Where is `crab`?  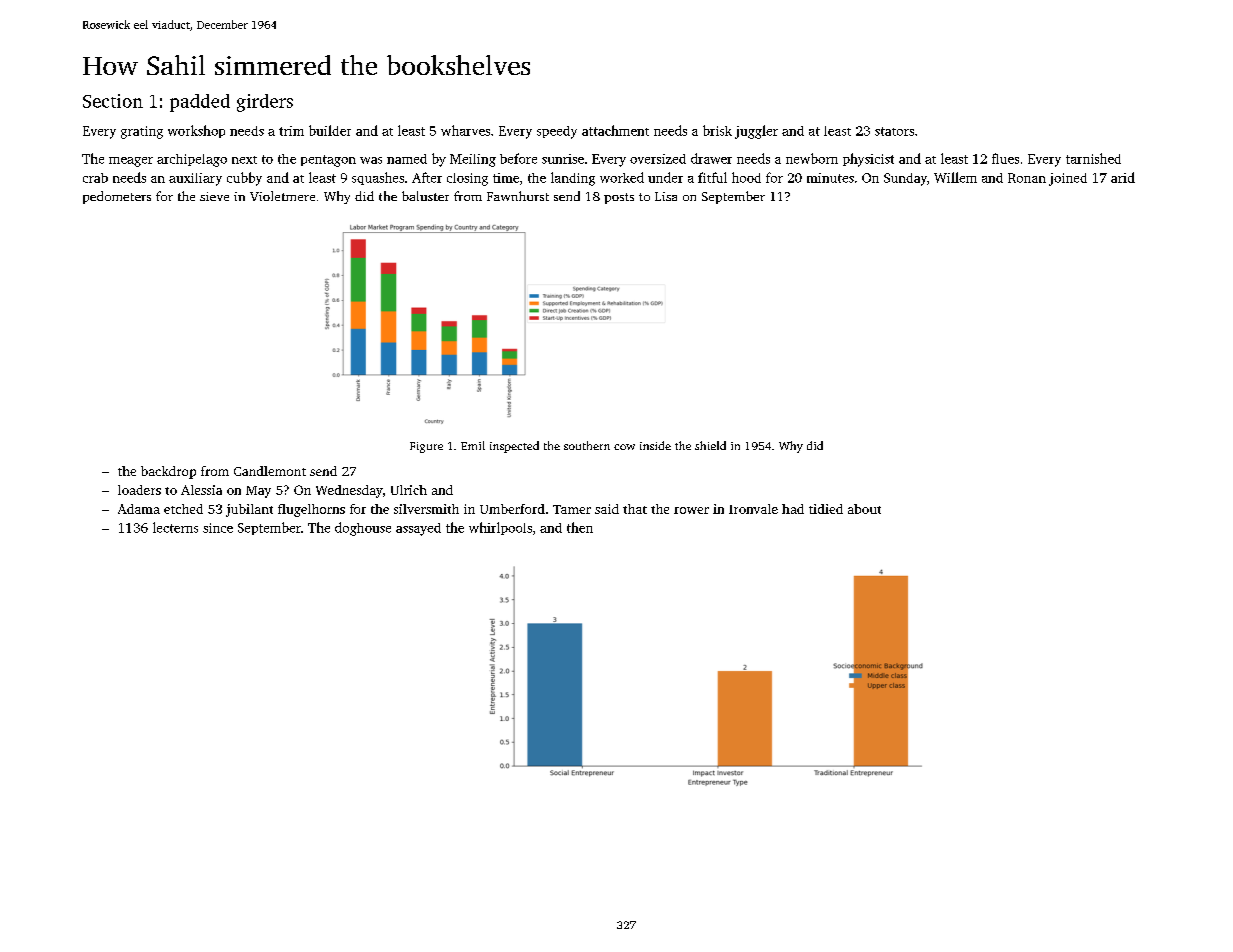
crab is located at coordinates (95, 178).
